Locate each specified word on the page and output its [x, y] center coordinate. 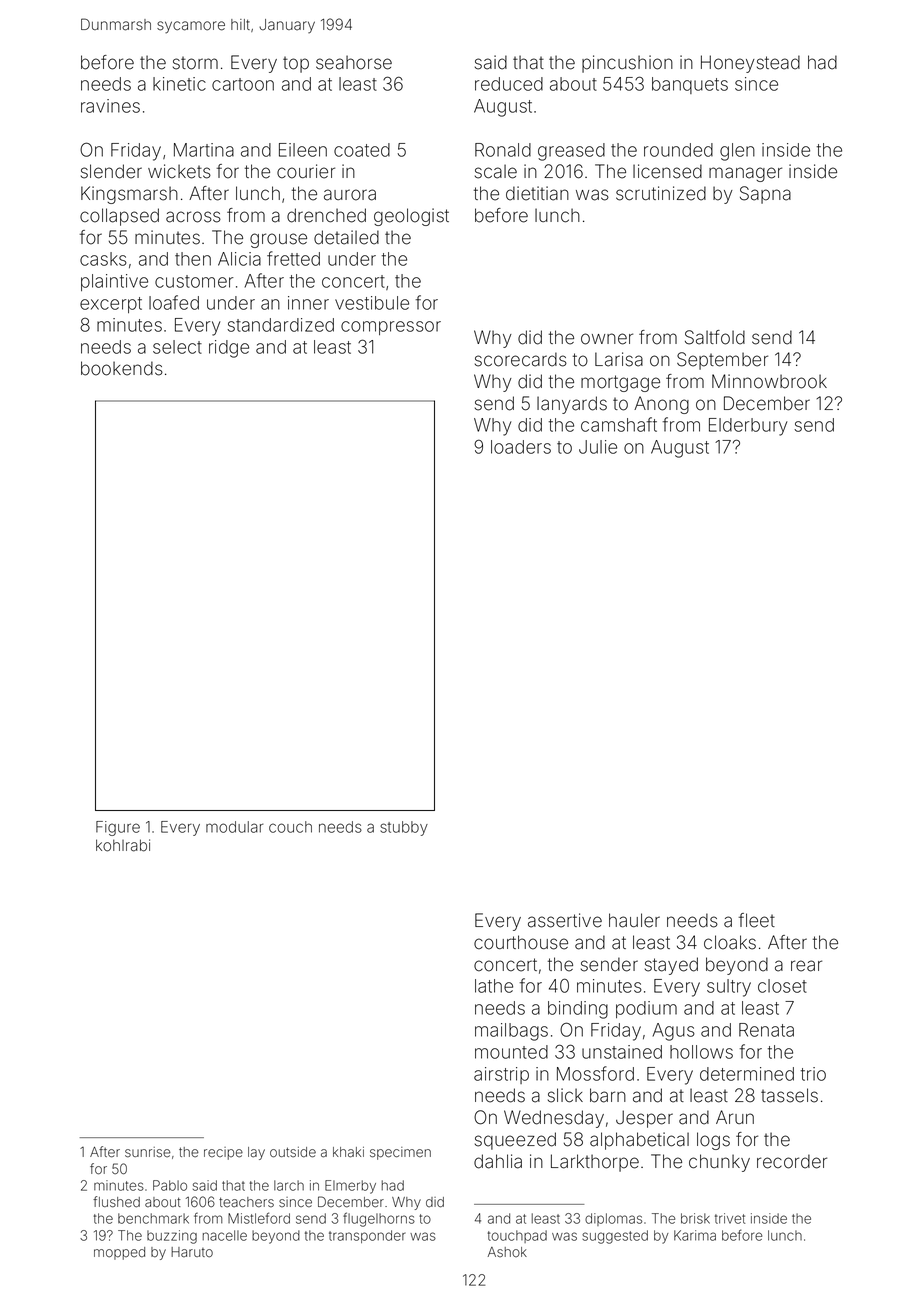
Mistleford [259, 1218]
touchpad [517, 1236]
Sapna [765, 195]
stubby [404, 828]
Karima [695, 1235]
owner [607, 339]
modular [234, 827]
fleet [757, 920]
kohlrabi [123, 845]
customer [194, 281]
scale [496, 171]
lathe [494, 986]
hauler [634, 920]
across [193, 217]
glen [737, 152]
